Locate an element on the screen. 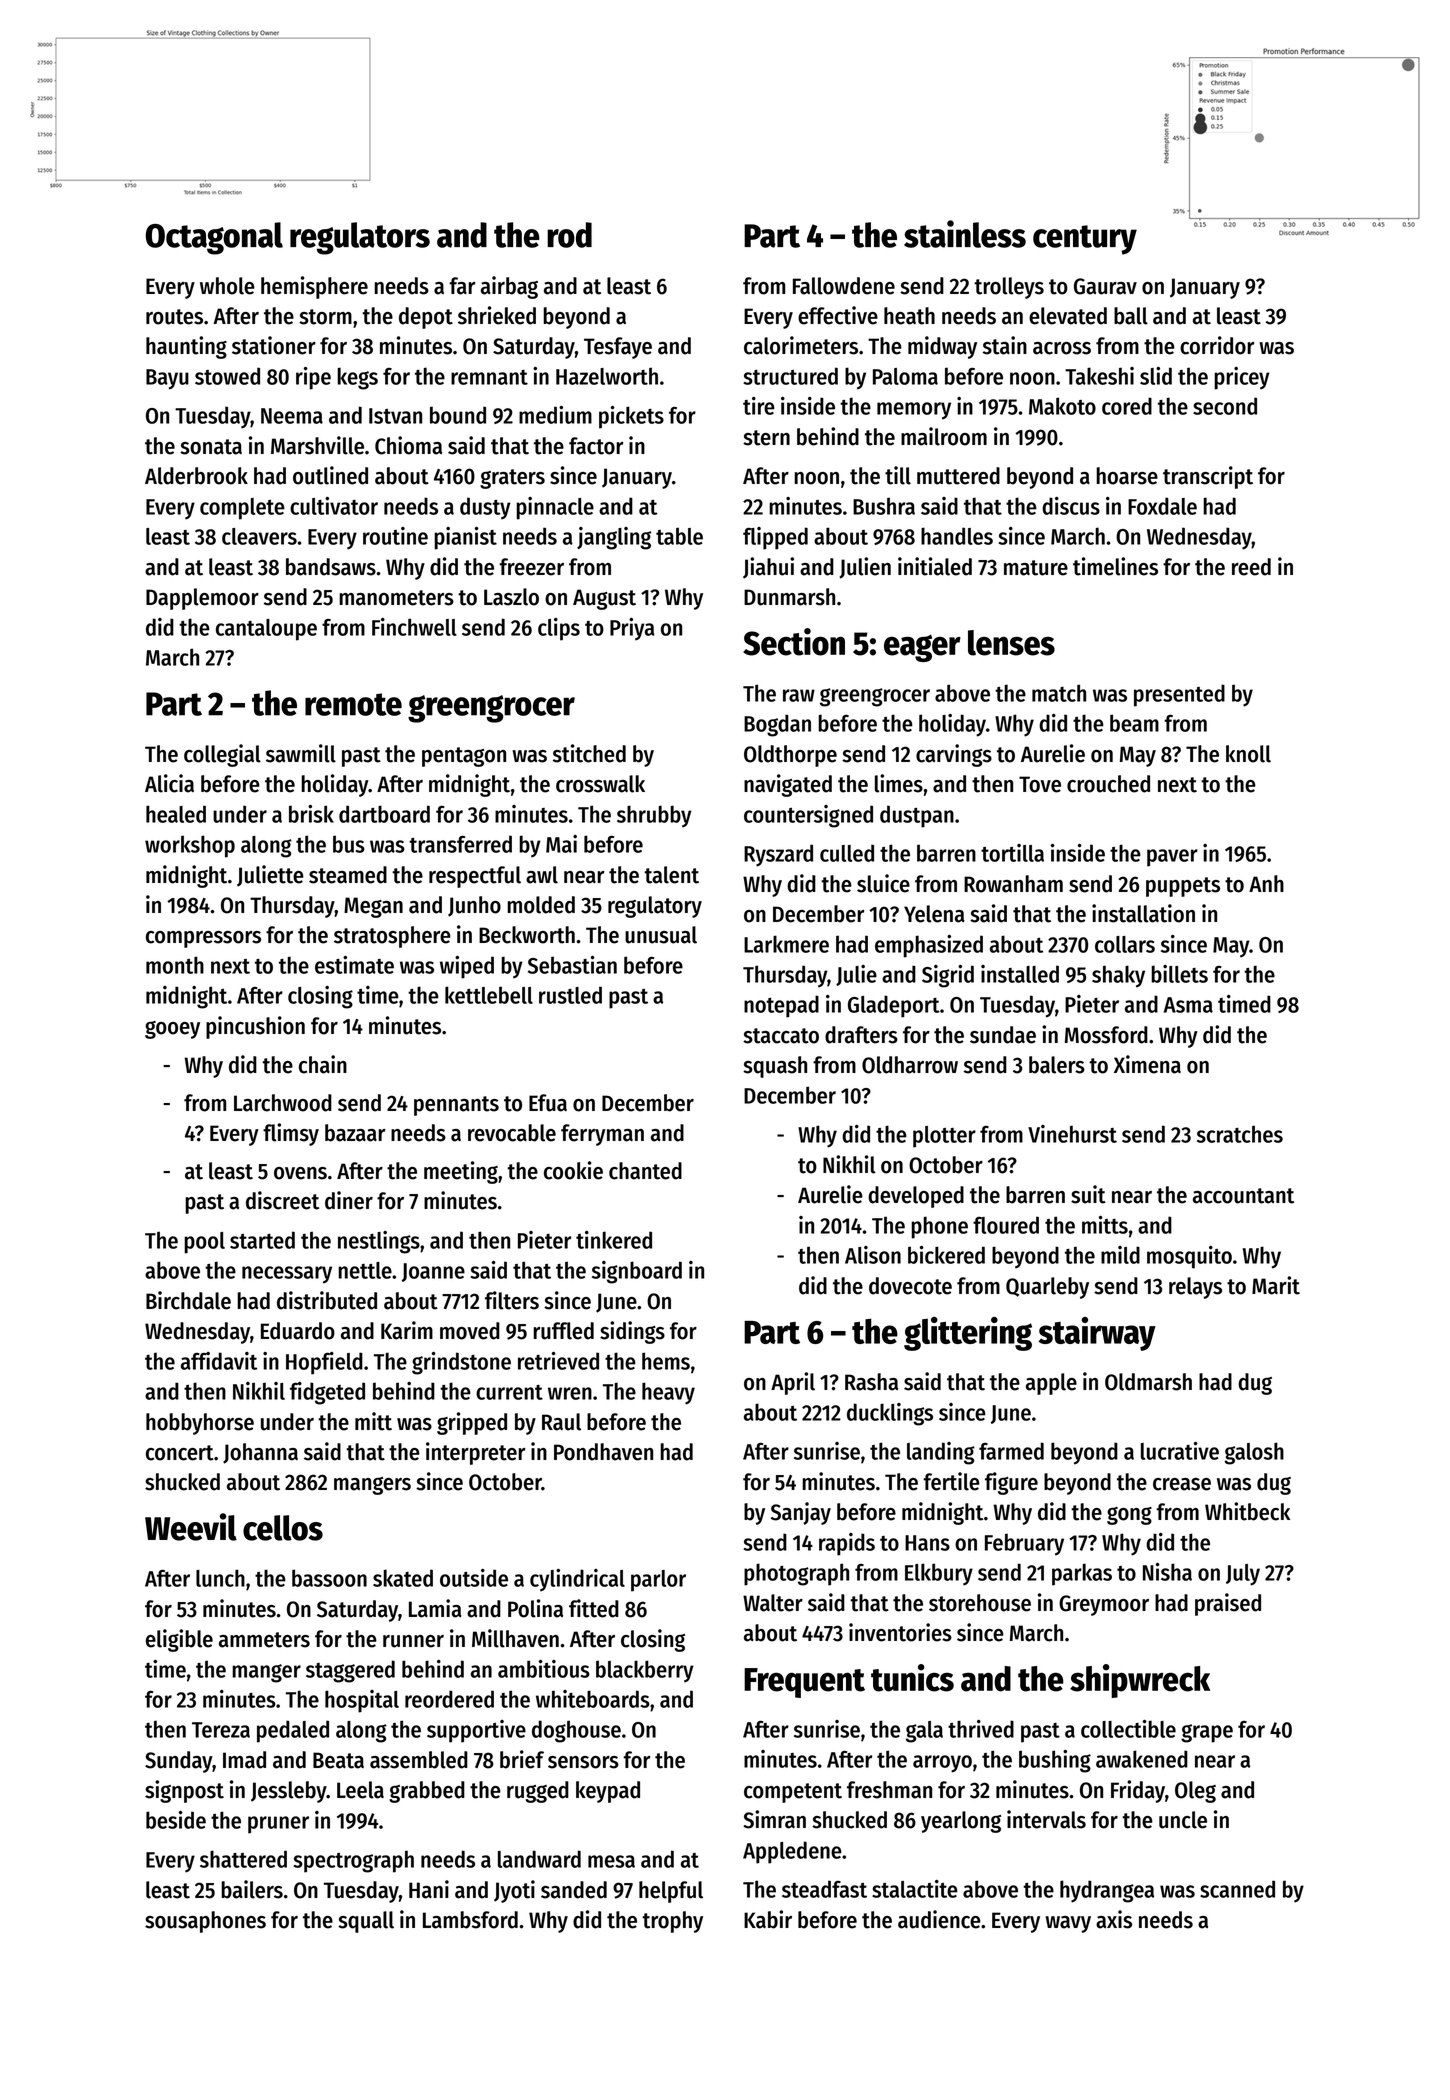 The width and height of the screenshot is (1450, 2100). Alderbrook is located at coordinates (196, 476).
